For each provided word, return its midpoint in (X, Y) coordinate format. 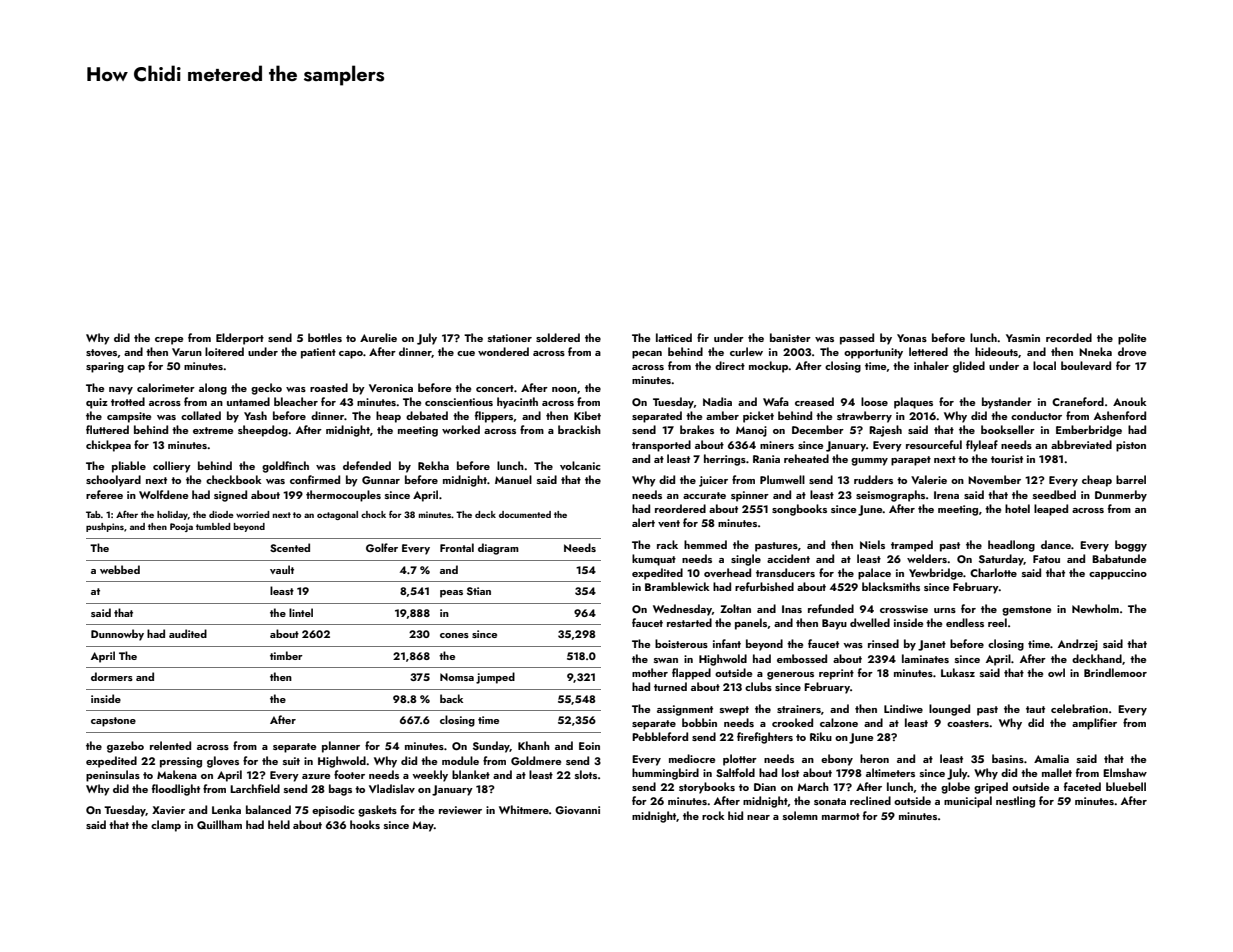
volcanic (580, 465)
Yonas (912, 338)
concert (495, 388)
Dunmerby (1121, 496)
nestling (1015, 802)
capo (351, 355)
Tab (93, 514)
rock (713, 815)
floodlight (176, 790)
